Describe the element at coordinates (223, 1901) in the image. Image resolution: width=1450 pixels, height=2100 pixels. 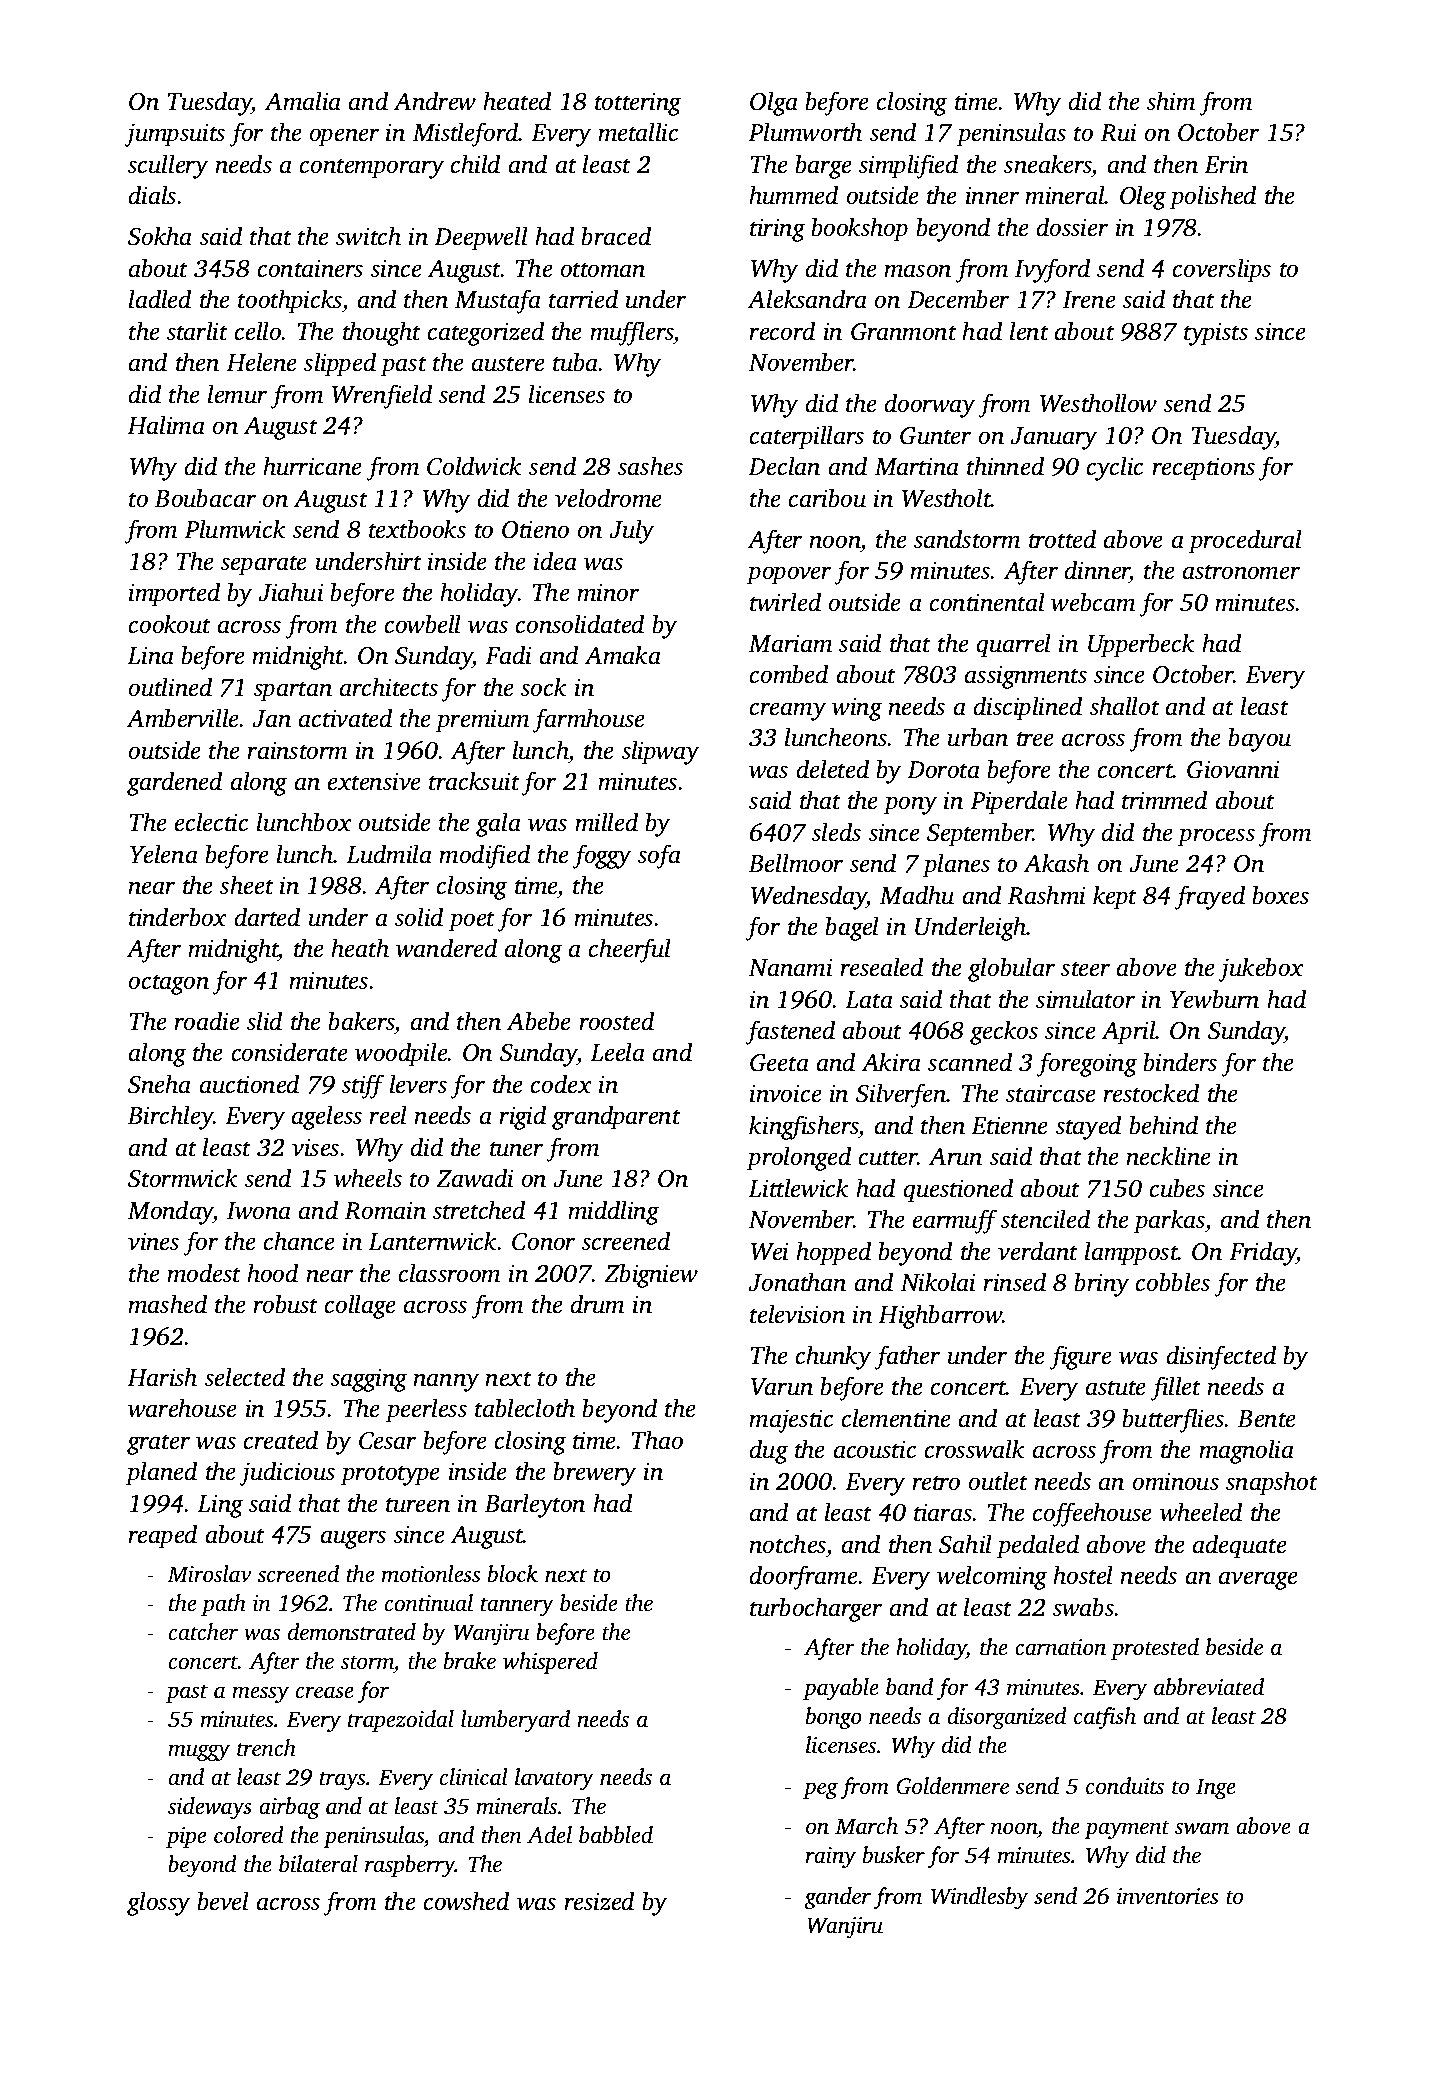
I see `bevel` at that location.
